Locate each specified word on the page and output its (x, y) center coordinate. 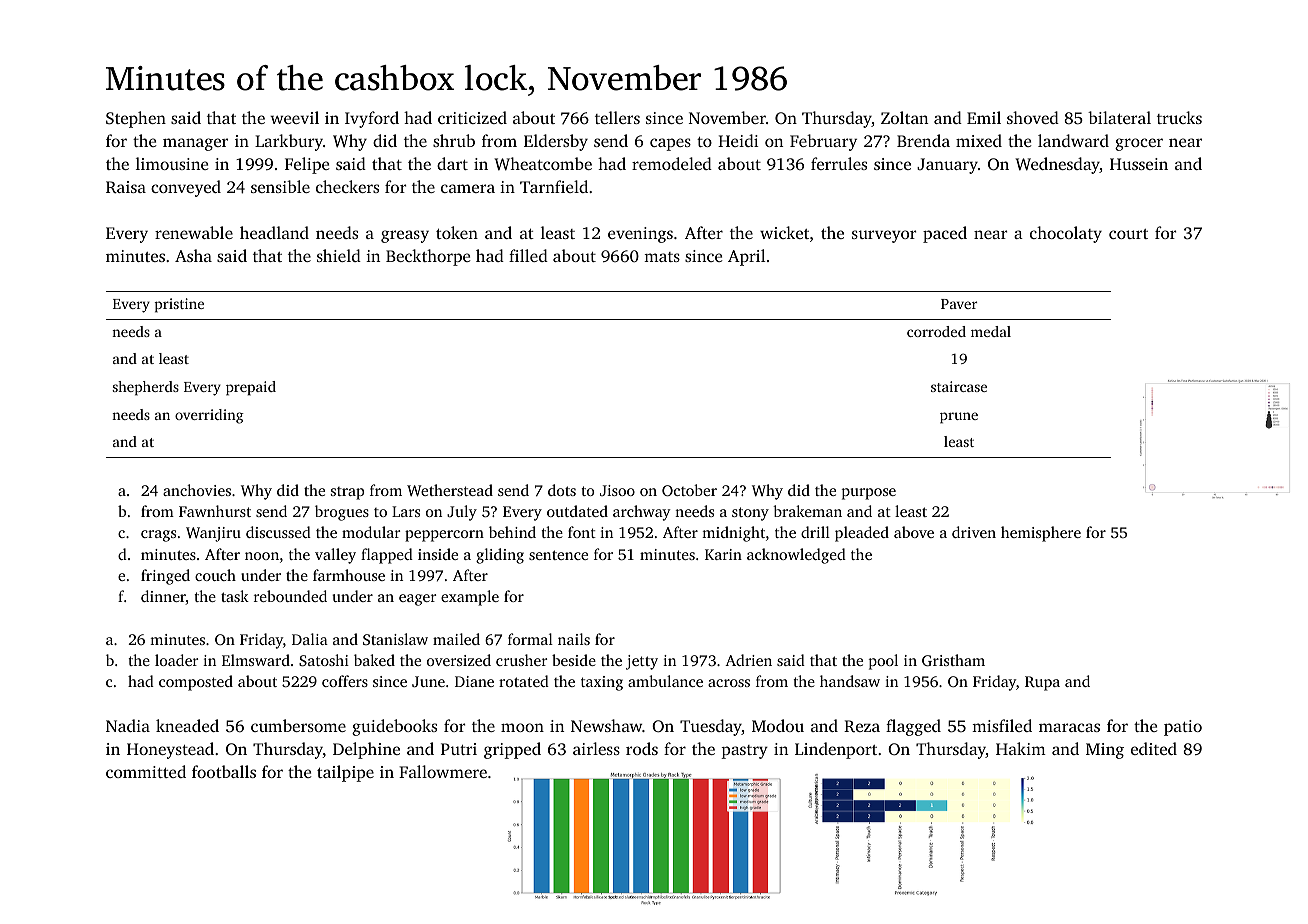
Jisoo (617, 490)
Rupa (1042, 683)
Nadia (128, 725)
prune (959, 418)
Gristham (953, 660)
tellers (617, 117)
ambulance (665, 681)
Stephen (136, 119)
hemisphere (1041, 534)
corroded (936, 331)
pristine (179, 305)
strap (347, 493)
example (470, 598)
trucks (1179, 117)
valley (335, 556)
